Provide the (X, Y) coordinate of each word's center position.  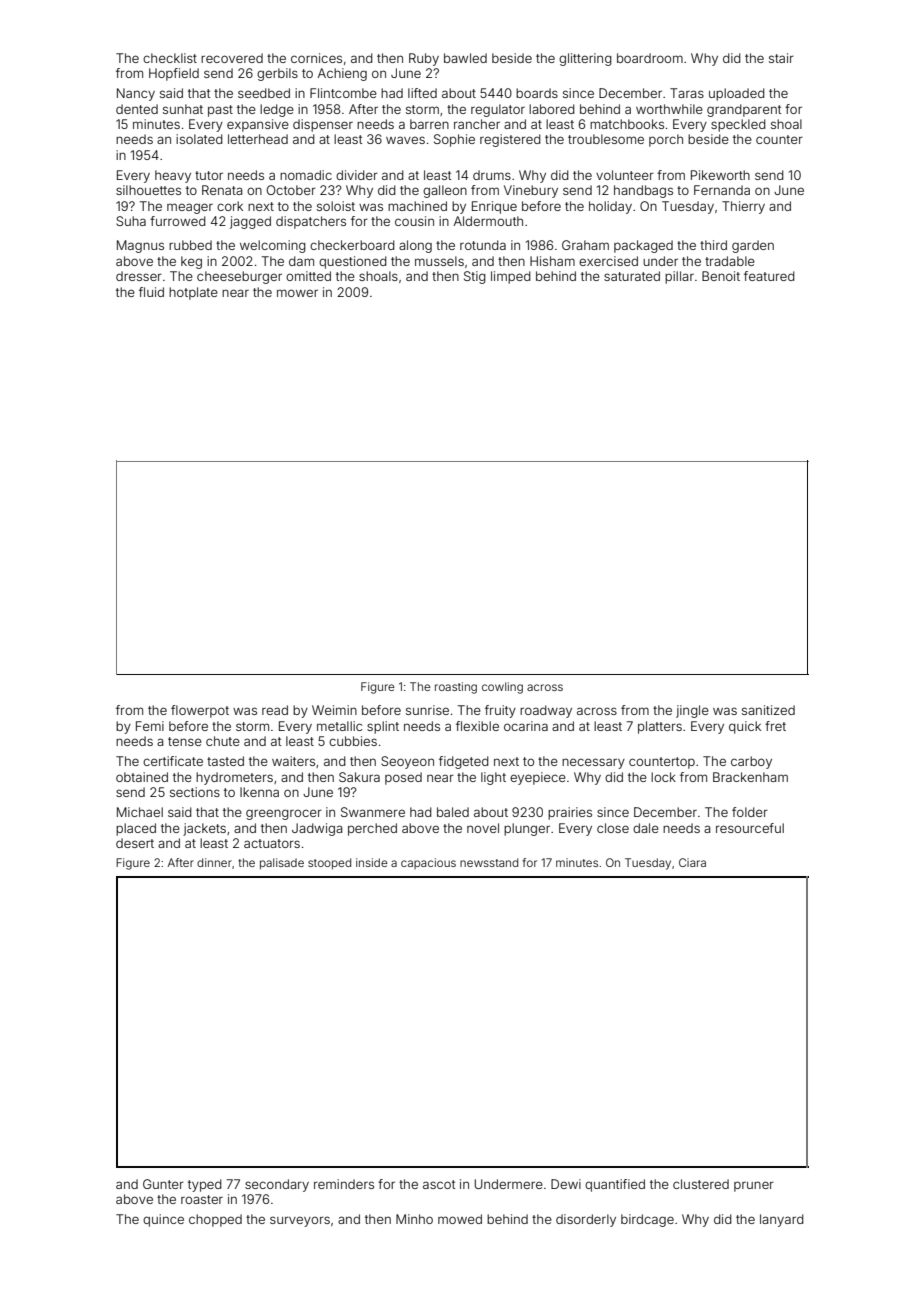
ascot (439, 1184)
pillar (679, 277)
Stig (475, 277)
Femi (150, 726)
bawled (465, 58)
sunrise (427, 710)
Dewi (566, 1184)
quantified (615, 1185)
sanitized (768, 710)
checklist (170, 58)
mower (297, 293)
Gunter (163, 1184)
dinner (214, 862)
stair (781, 58)
